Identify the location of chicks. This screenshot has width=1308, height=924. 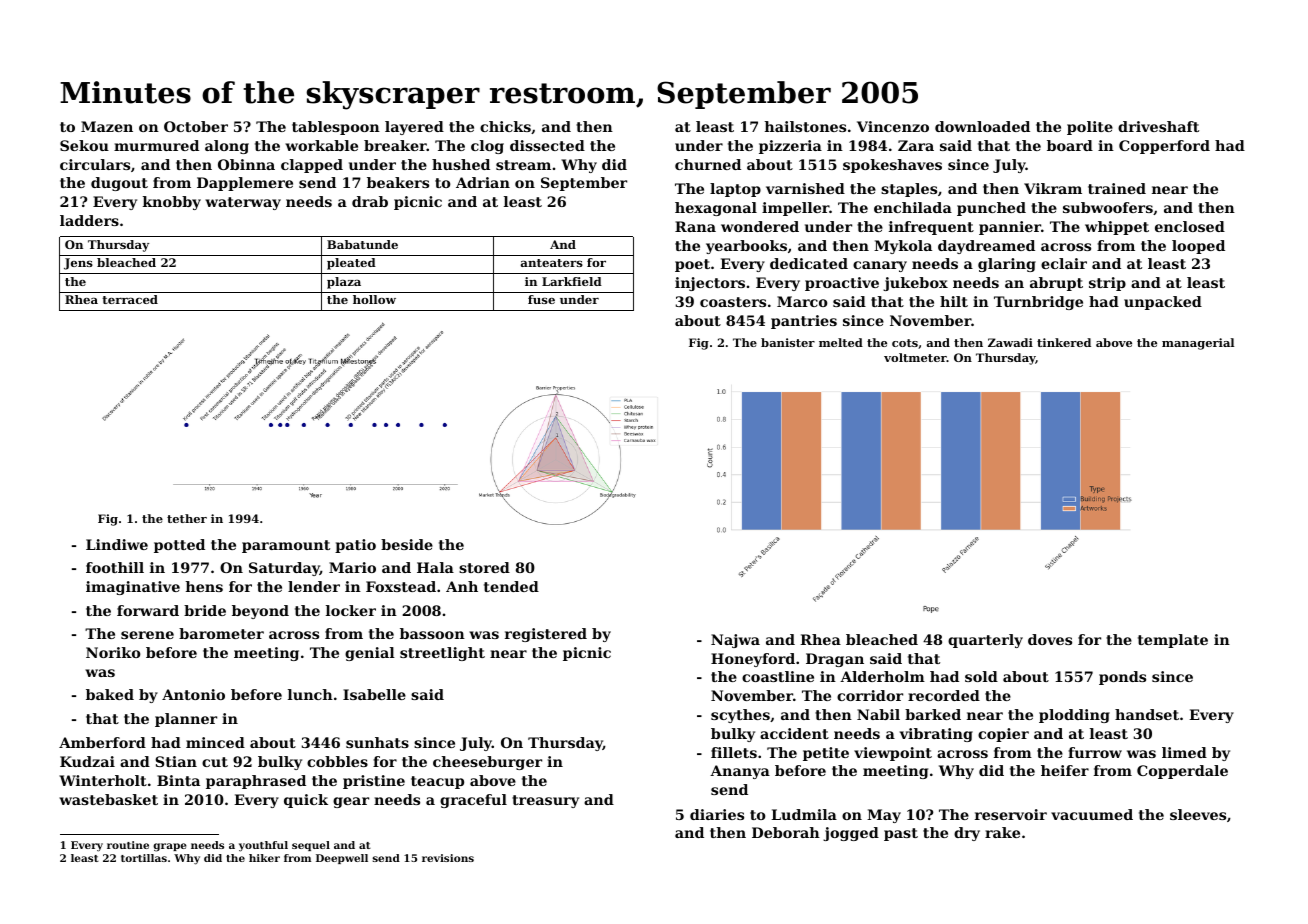
(505, 126).
